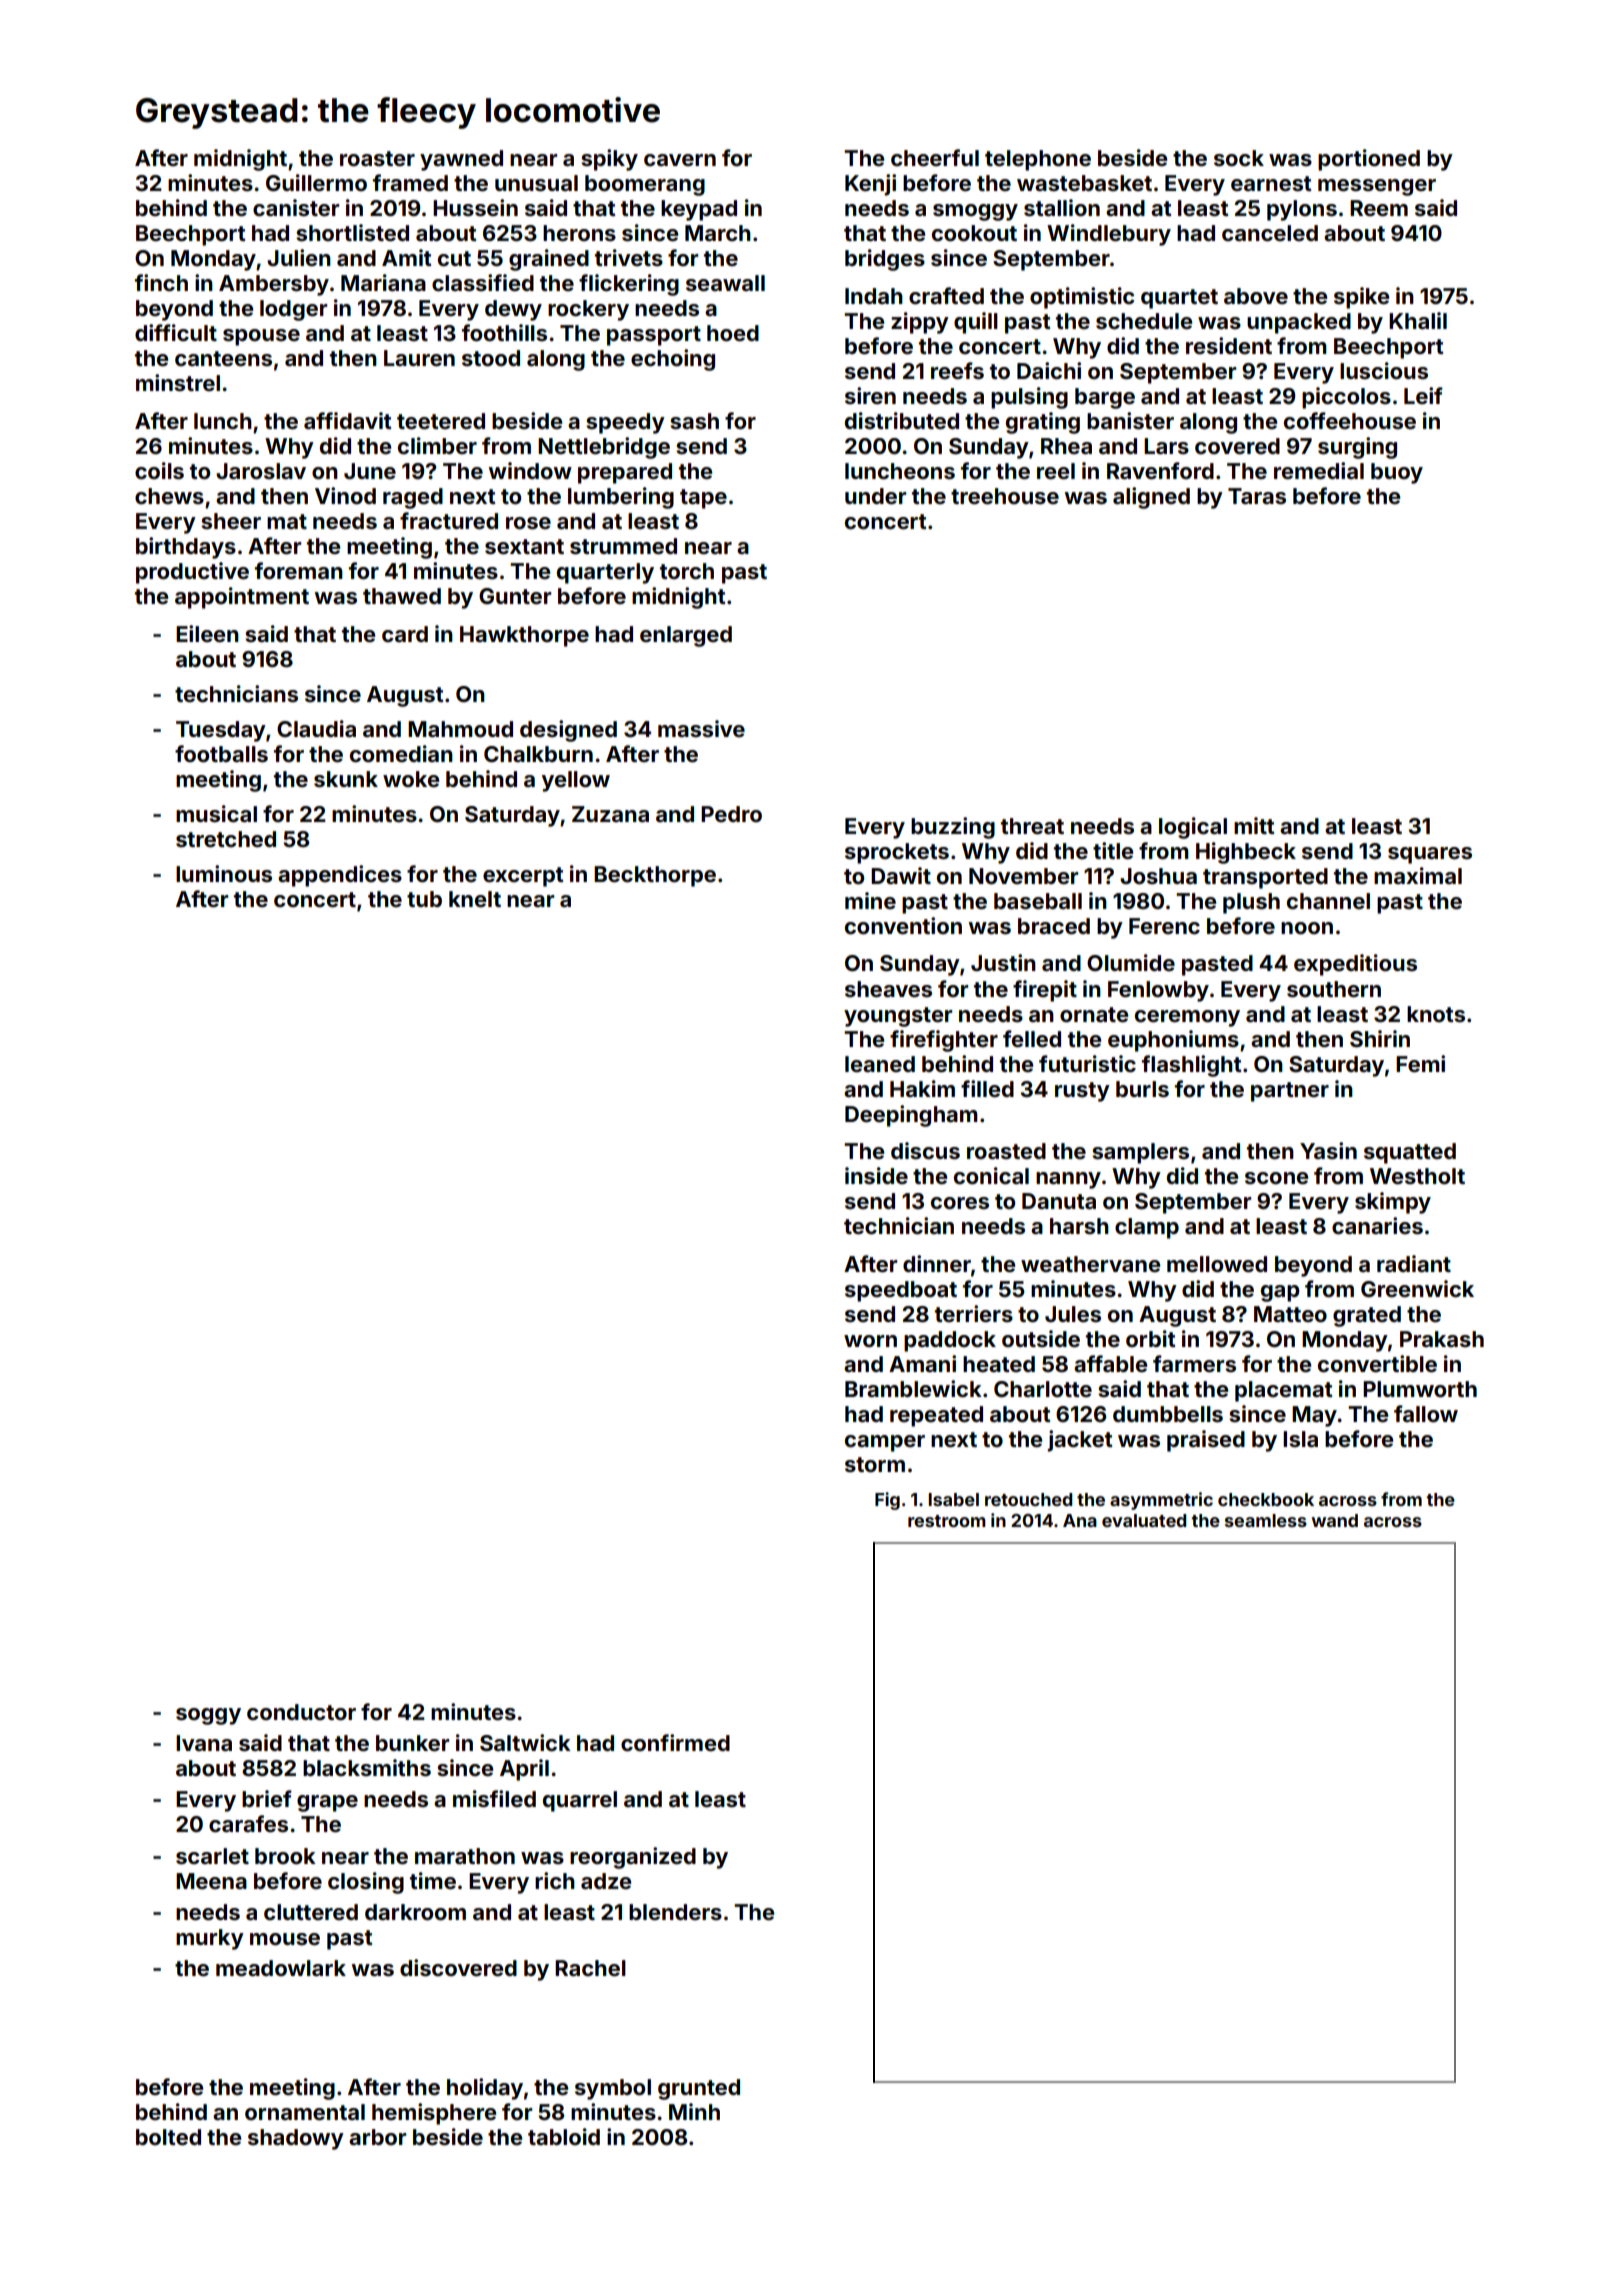  I want to click on Rachel, so click(590, 1968).
